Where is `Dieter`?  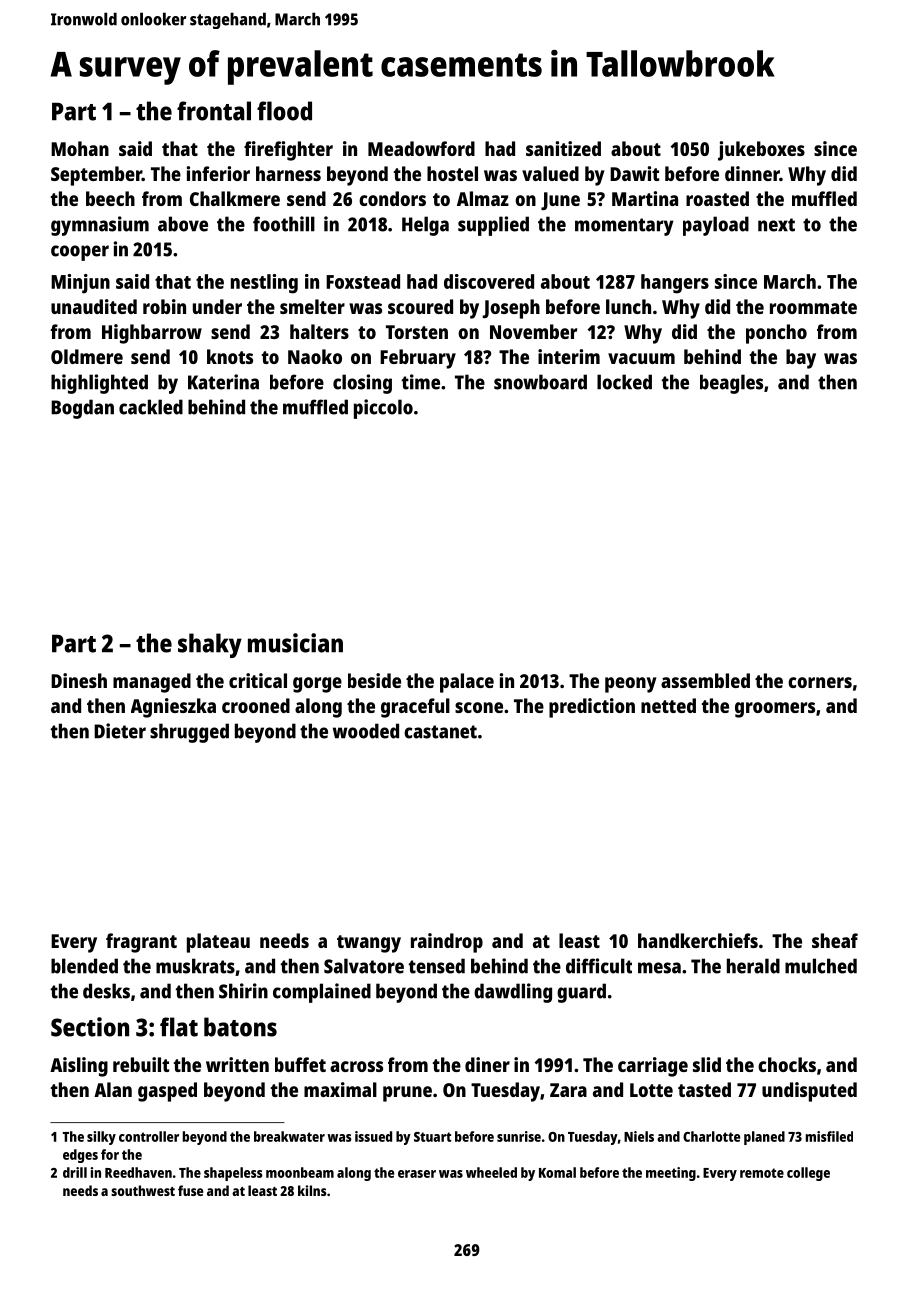 Dieter is located at coordinates (120, 731).
